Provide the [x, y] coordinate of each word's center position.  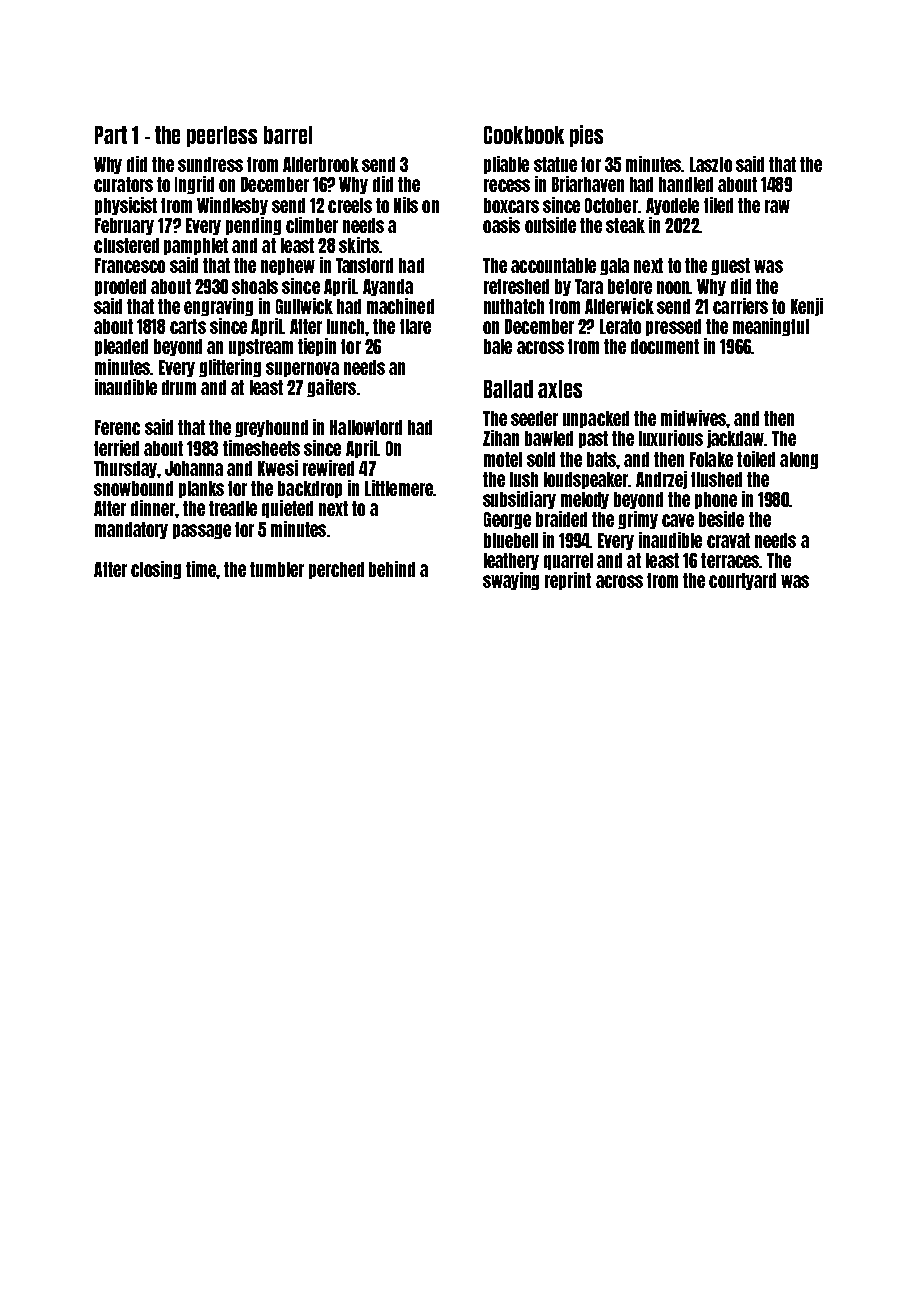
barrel [288, 135]
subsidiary [519, 500]
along [799, 460]
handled [686, 184]
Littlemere [399, 488]
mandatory [131, 530]
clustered [126, 245]
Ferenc [117, 427]
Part [111, 135]
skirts [359, 245]
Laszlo [711, 164]
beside [721, 519]
